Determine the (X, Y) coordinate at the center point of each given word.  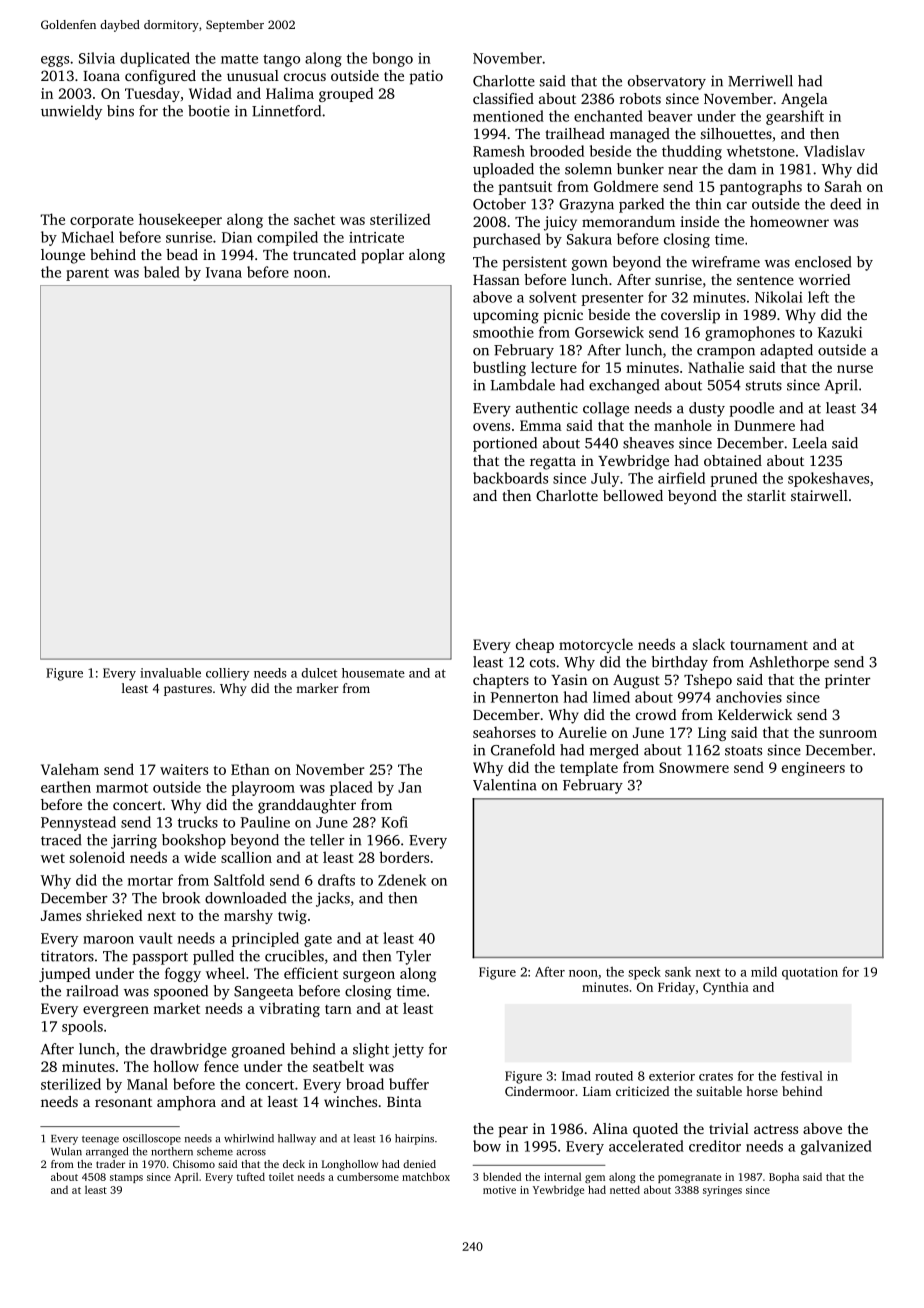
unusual (253, 75)
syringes (722, 1191)
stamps (126, 1178)
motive (499, 1190)
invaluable (170, 673)
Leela (810, 443)
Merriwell (760, 81)
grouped (346, 94)
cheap (535, 645)
